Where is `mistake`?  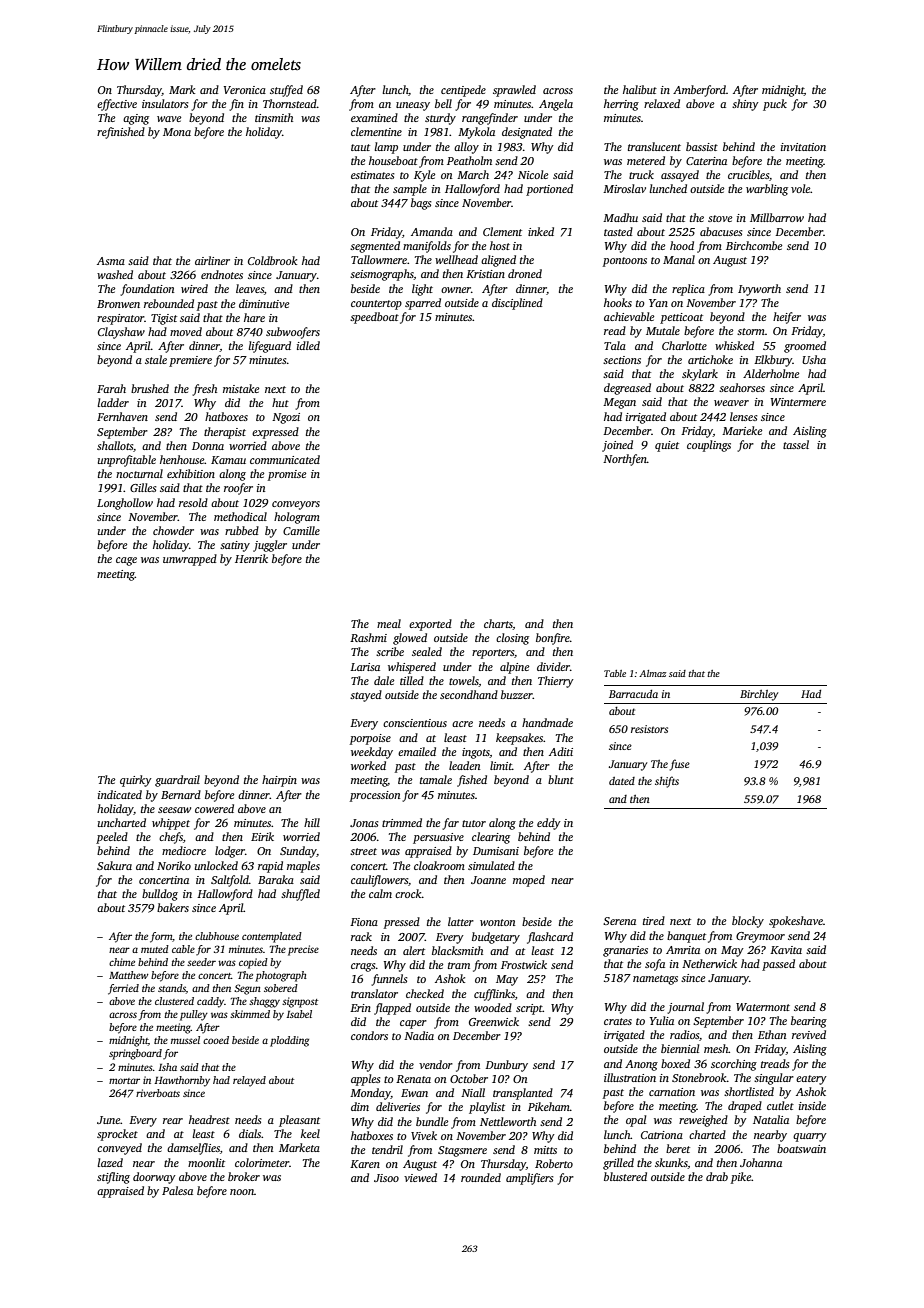
mistake is located at coordinates (241, 388).
